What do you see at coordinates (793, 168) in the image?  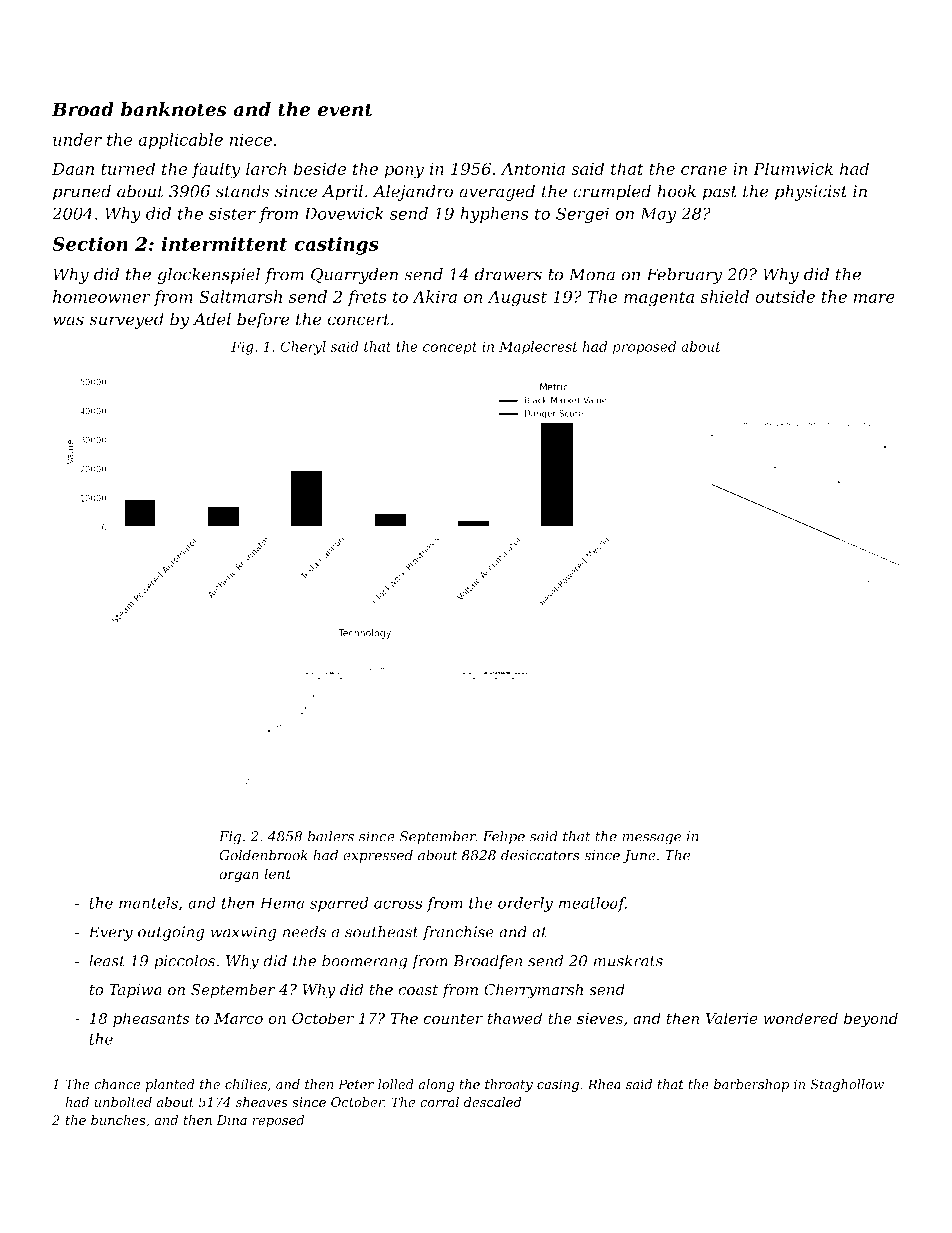 I see `Plumwick` at bounding box center [793, 168].
